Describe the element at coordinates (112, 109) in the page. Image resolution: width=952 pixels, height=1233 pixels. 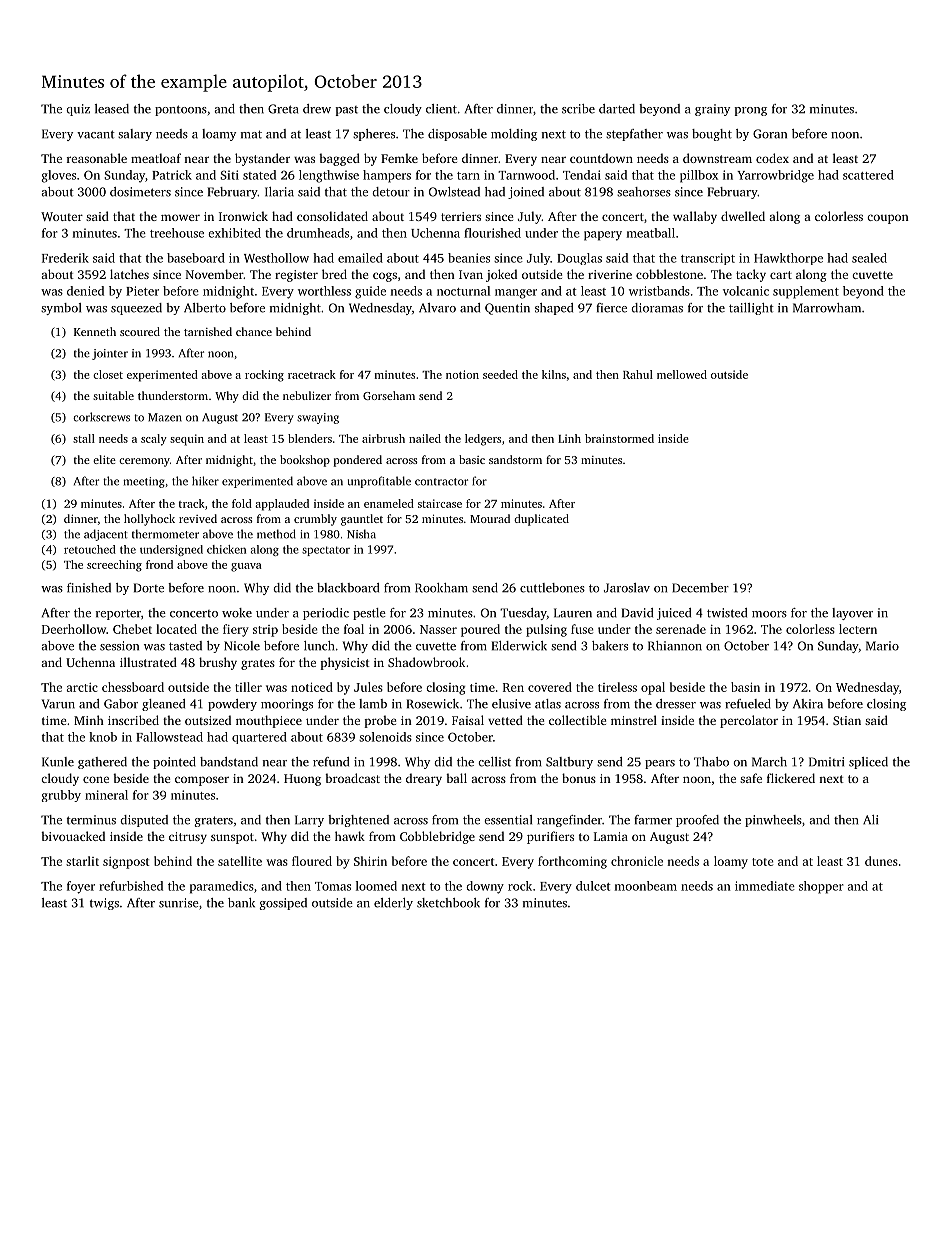
I see `leased` at that location.
